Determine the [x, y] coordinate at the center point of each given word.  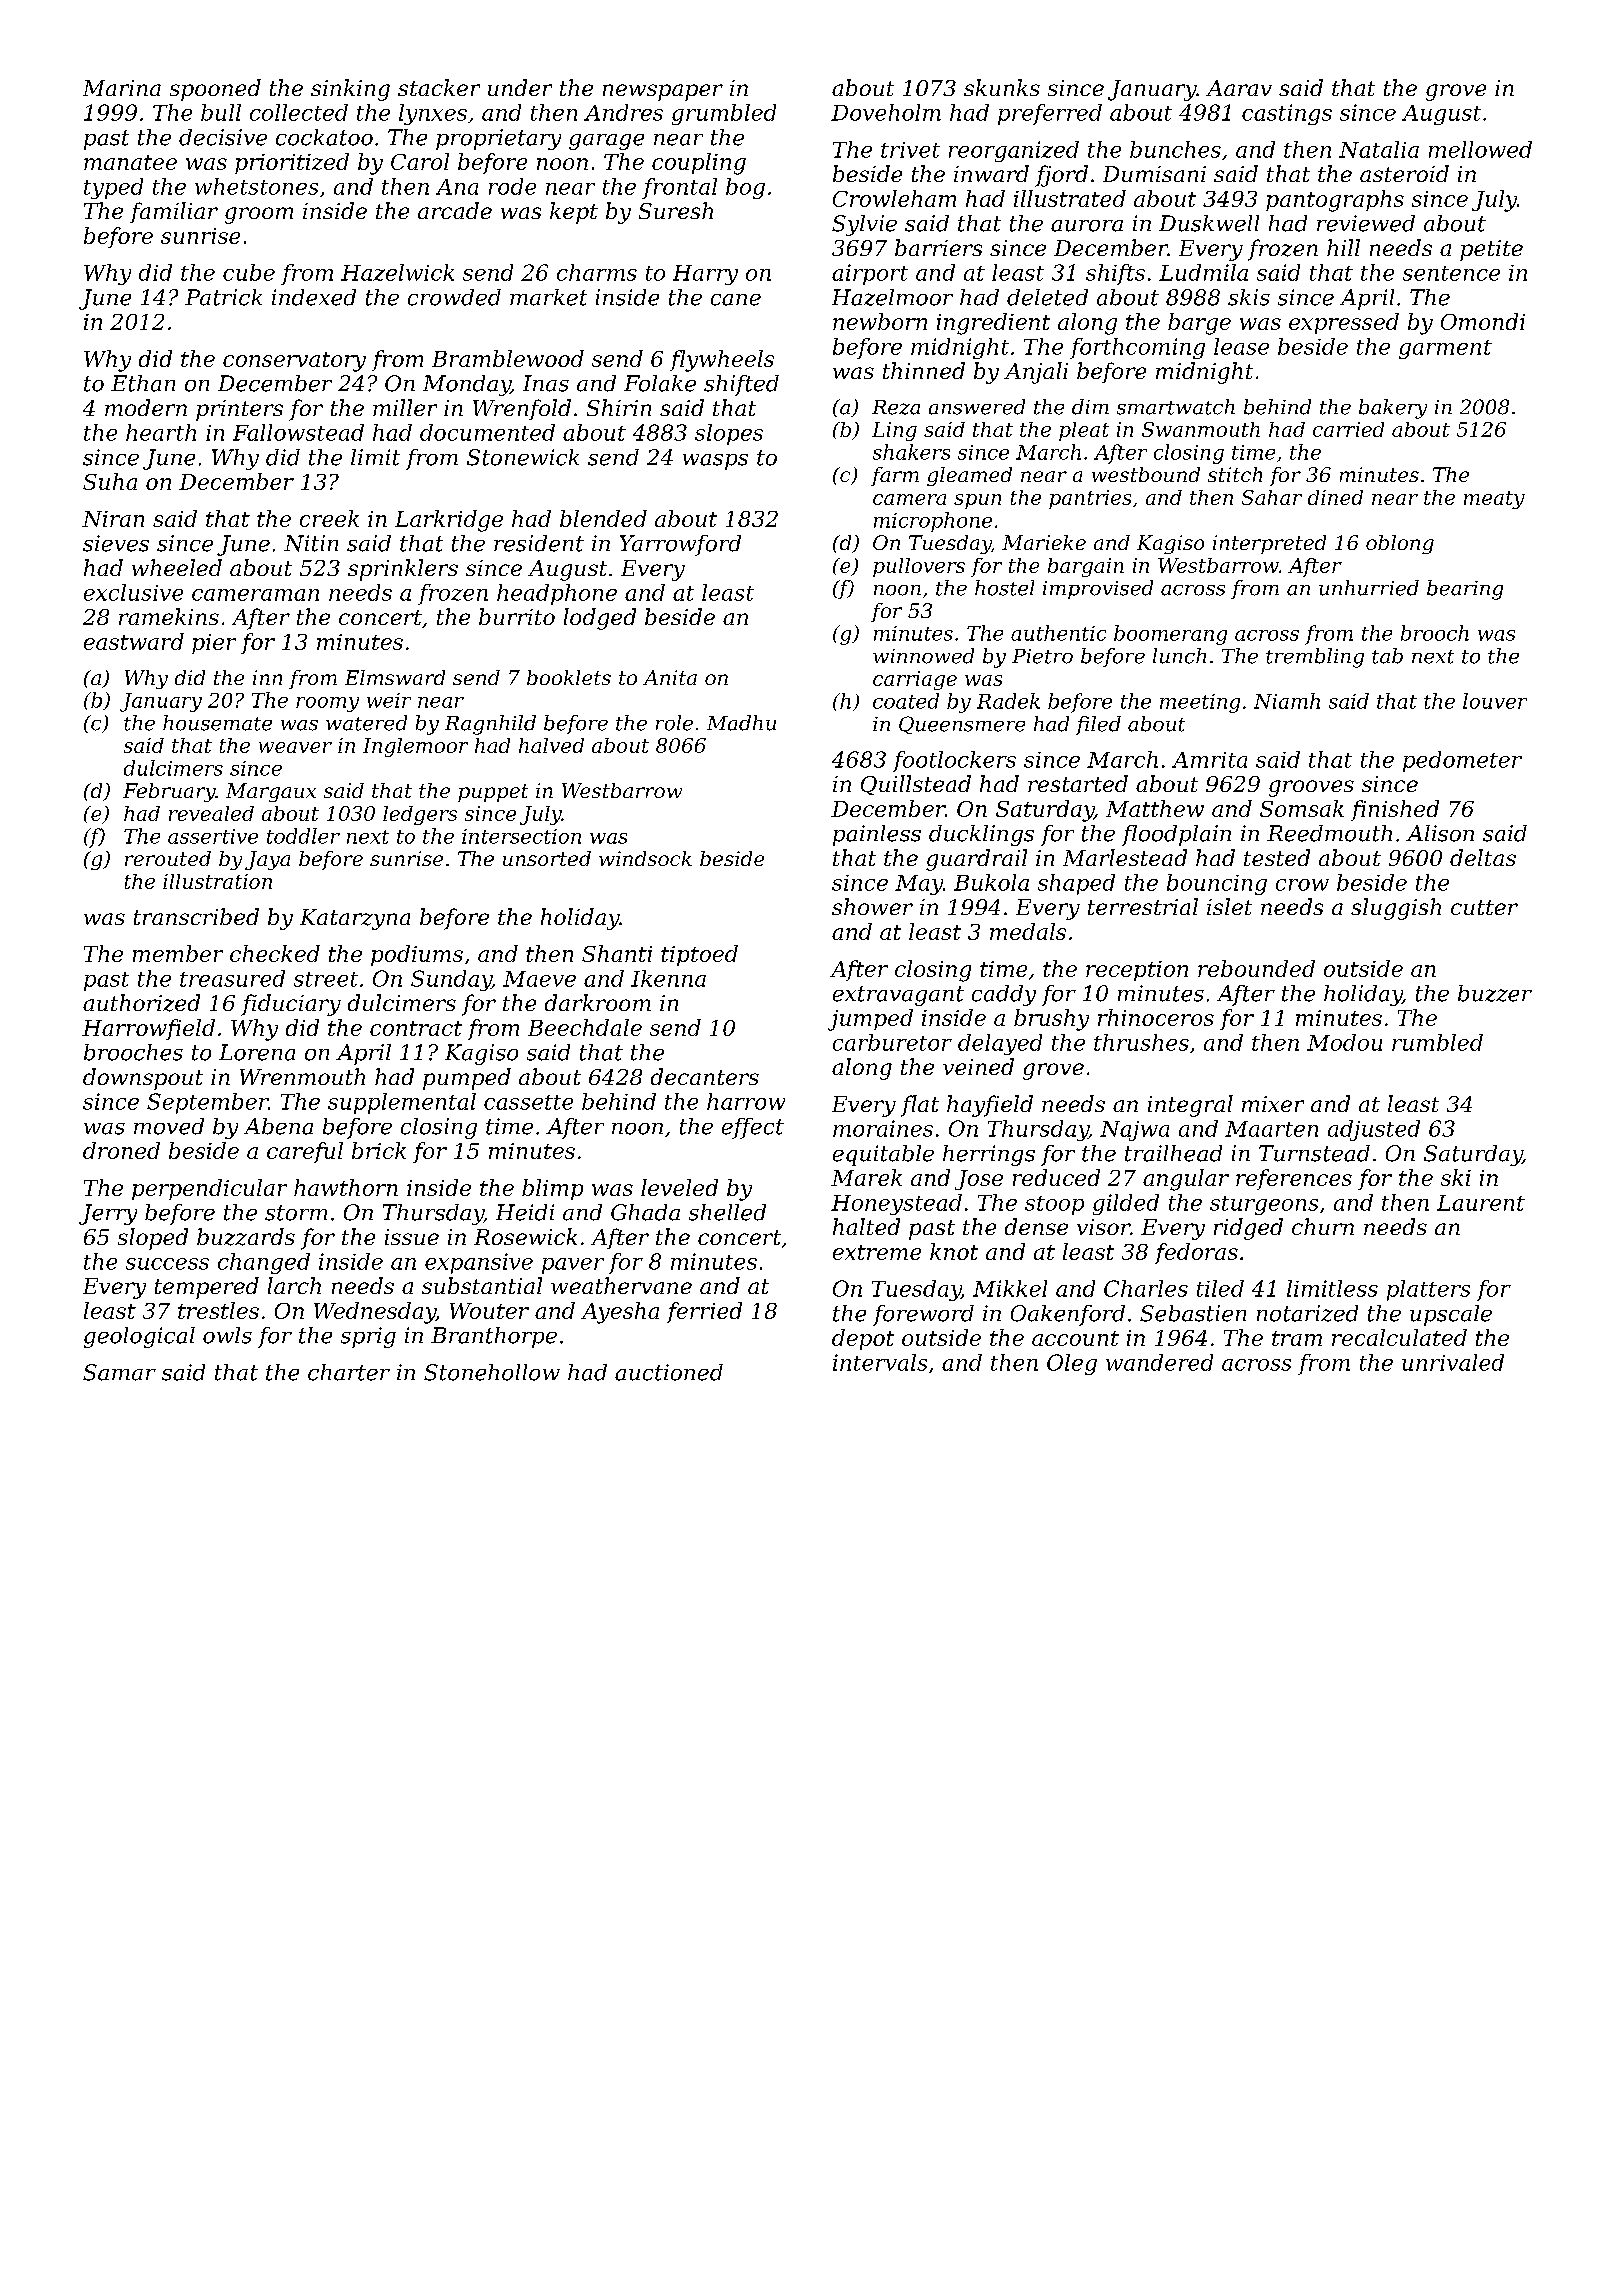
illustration [217, 881]
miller [405, 407]
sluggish [1396, 909]
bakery [1393, 409]
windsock [645, 858]
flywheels [722, 361]
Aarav [1239, 88]
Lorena [257, 1052]
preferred [1050, 114]
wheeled [177, 567]
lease [1241, 346]
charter [349, 1372]
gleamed [969, 476]
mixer [1273, 1104]
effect [753, 1128]
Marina [122, 88]
